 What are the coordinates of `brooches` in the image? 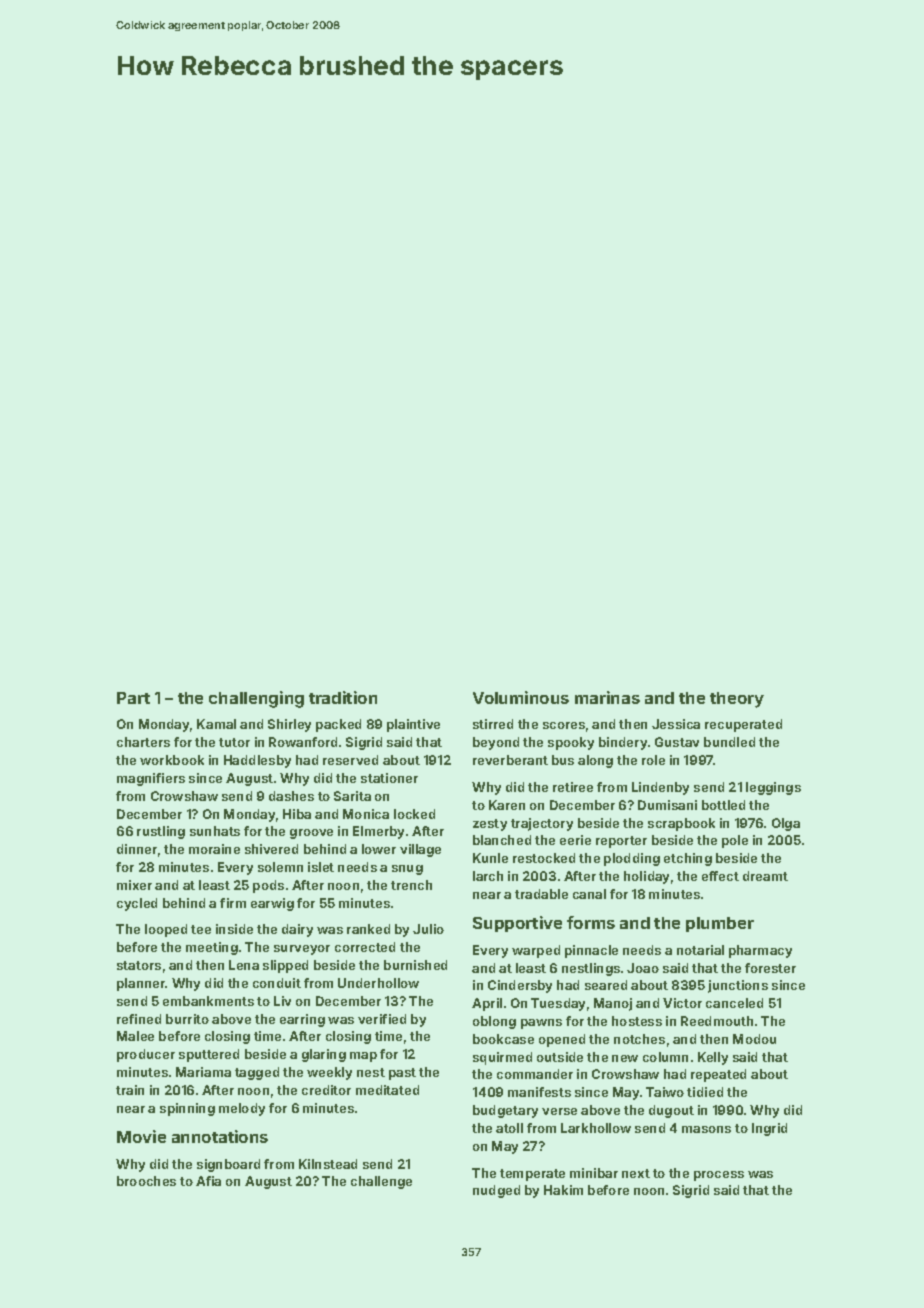 It's located at (146, 1181).
